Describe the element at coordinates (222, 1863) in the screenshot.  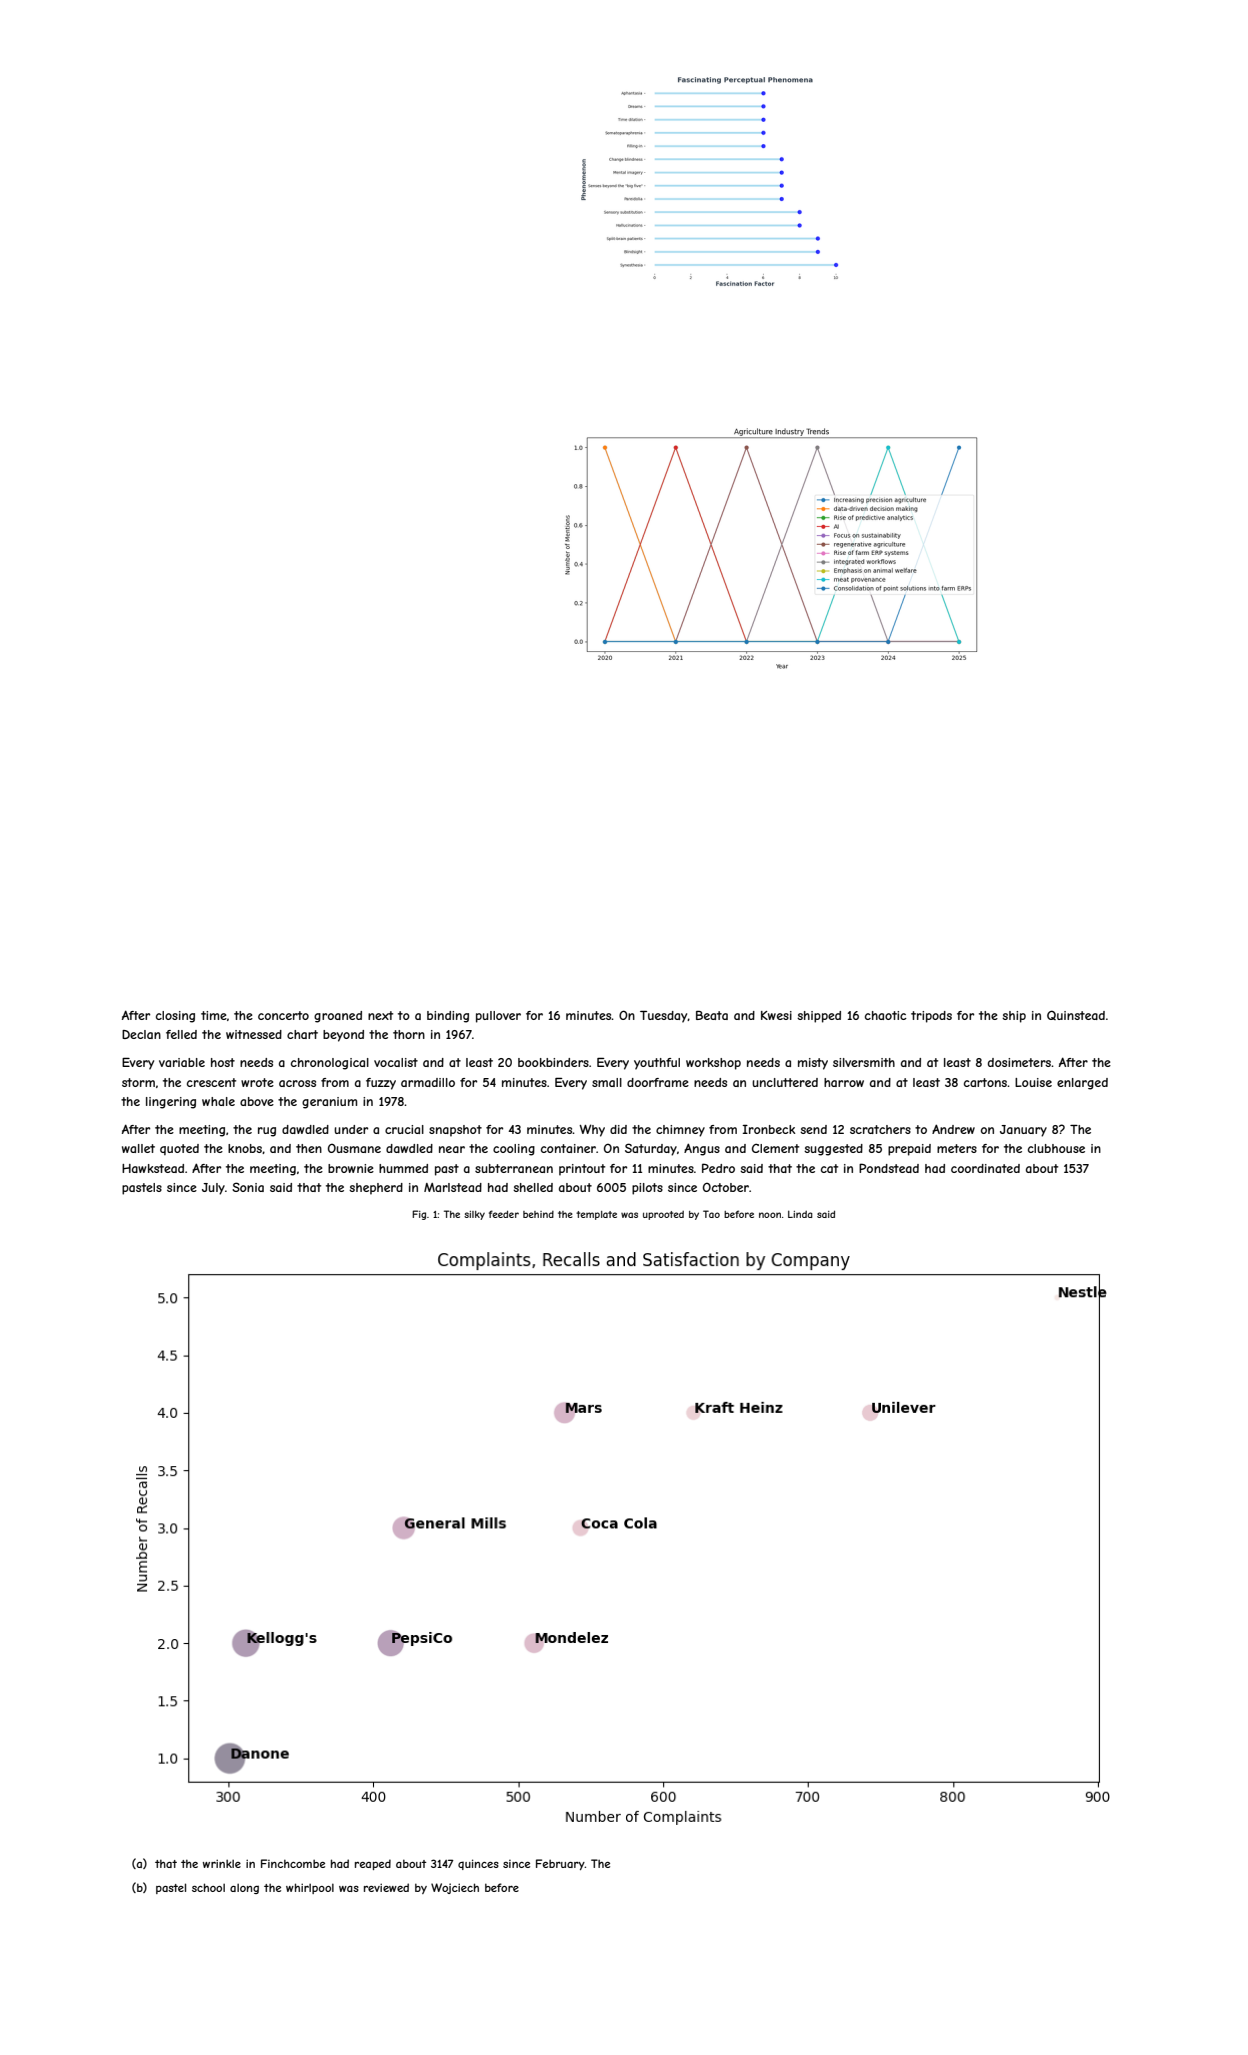
I see `wrinkle` at that location.
